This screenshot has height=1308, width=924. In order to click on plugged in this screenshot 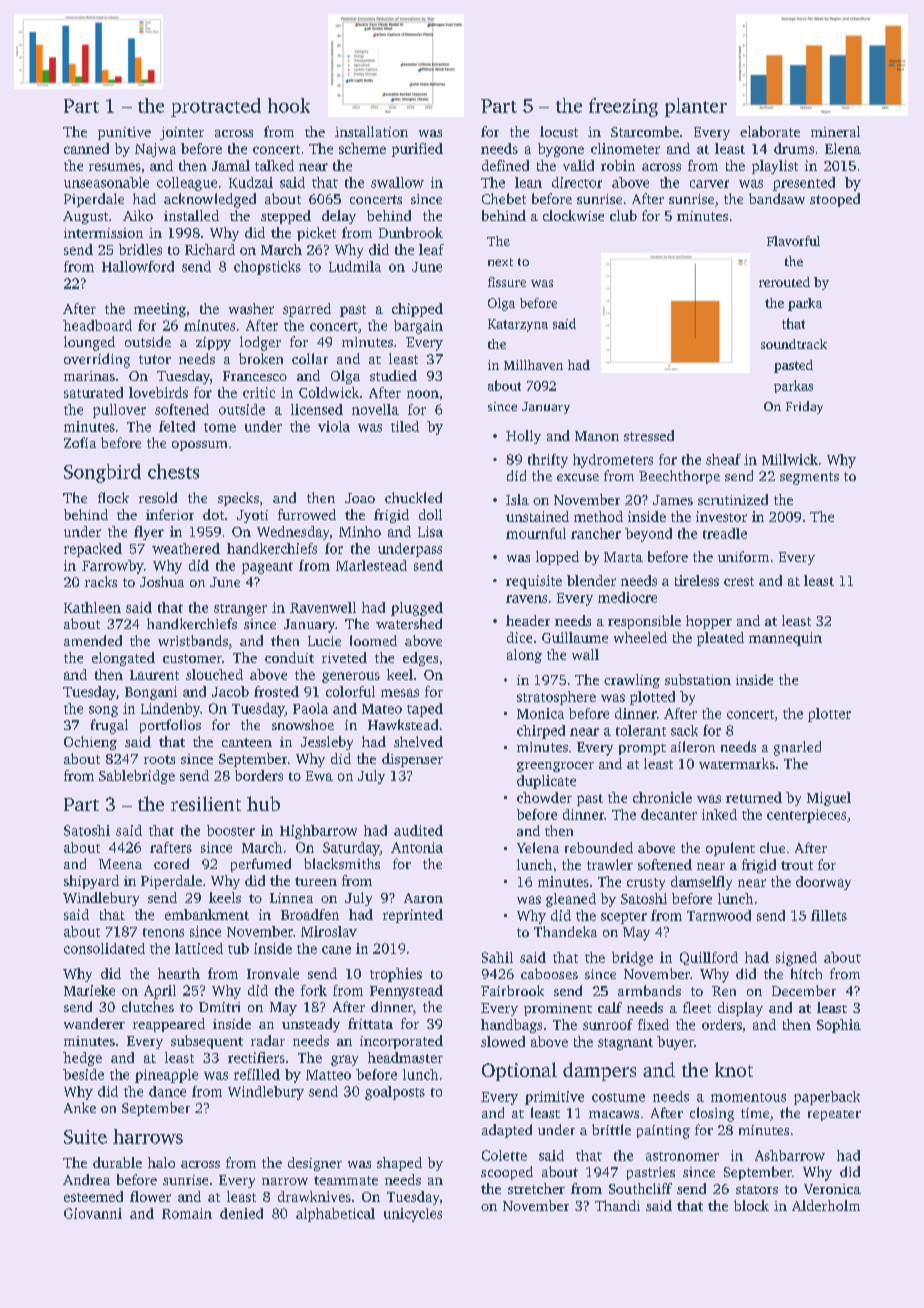, I will do `click(417, 609)`.
